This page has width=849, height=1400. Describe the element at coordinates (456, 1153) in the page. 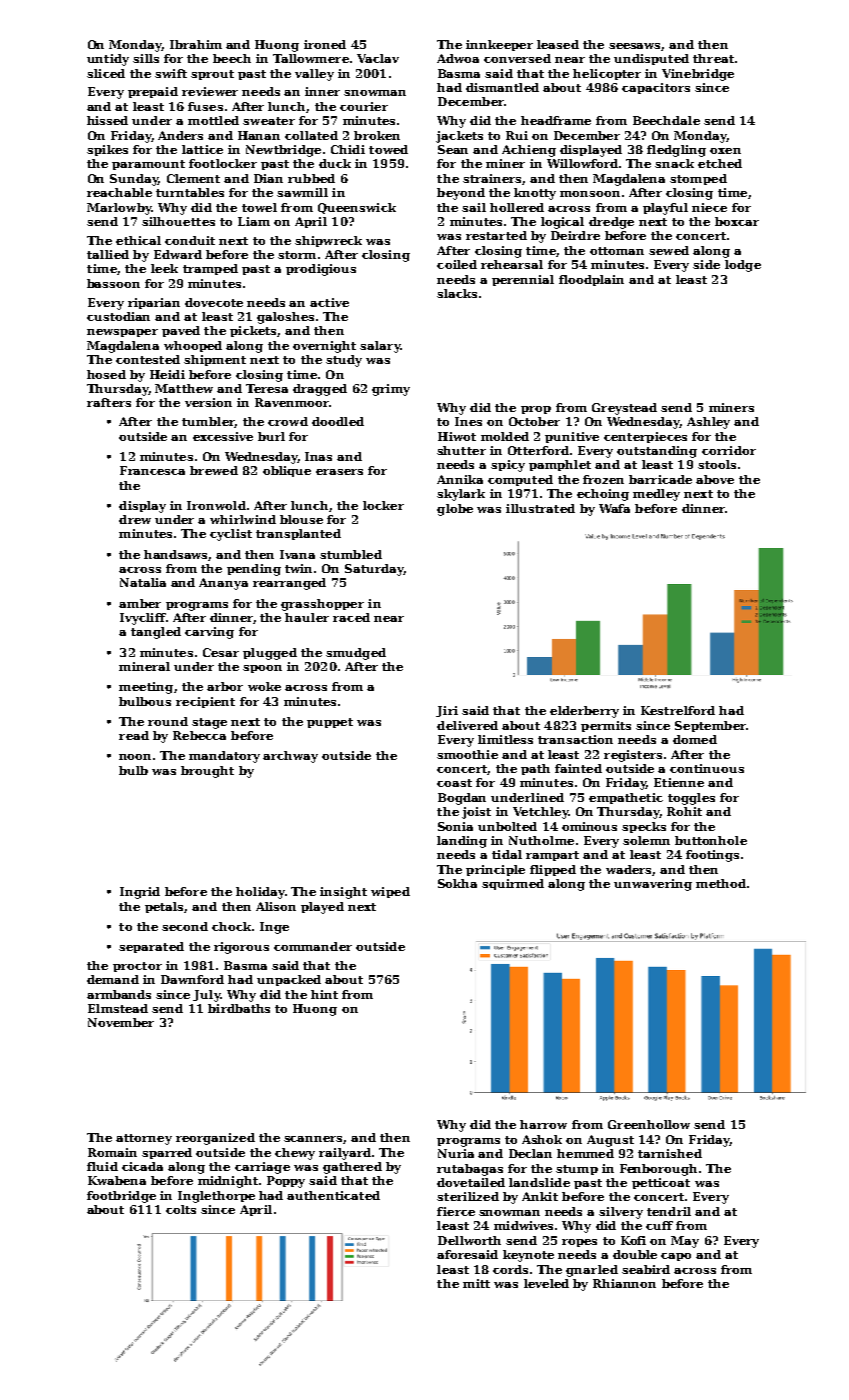

I see `Nuria` at that location.
